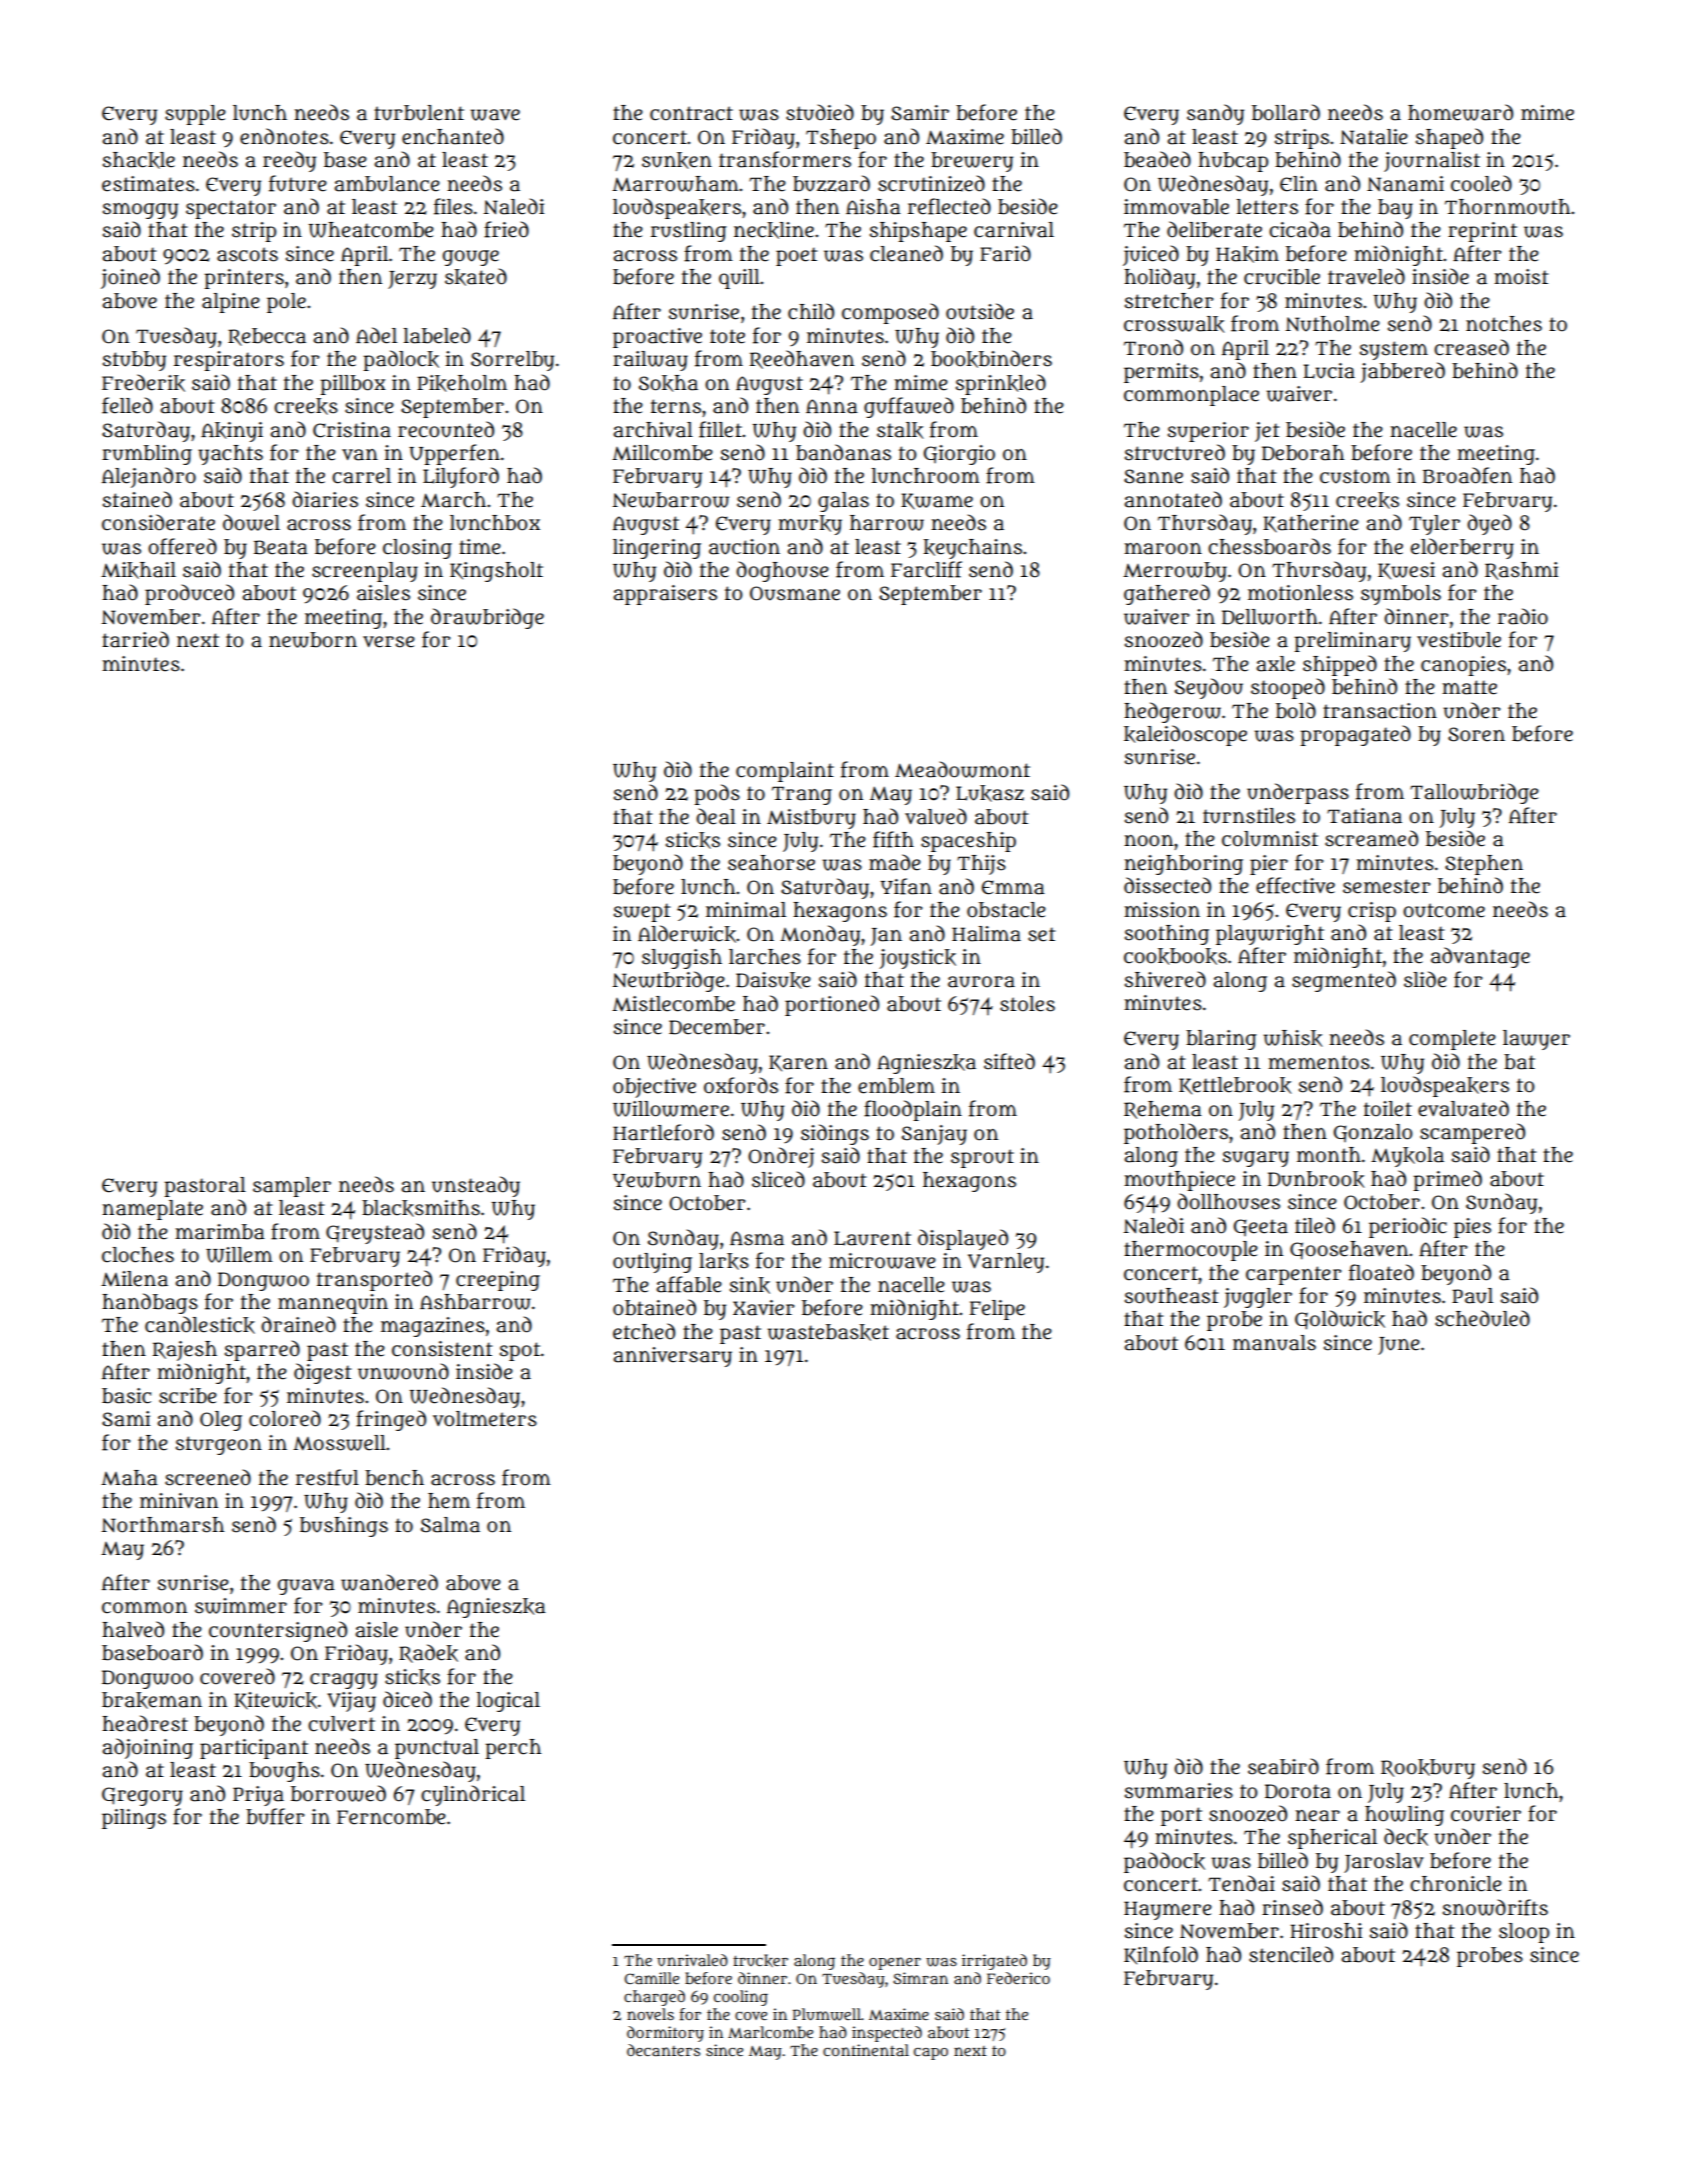 The width and height of the image is (1683, 2178). Describe the element at coordinates (982, 1158) in the image. I see `sprout` at that location.
